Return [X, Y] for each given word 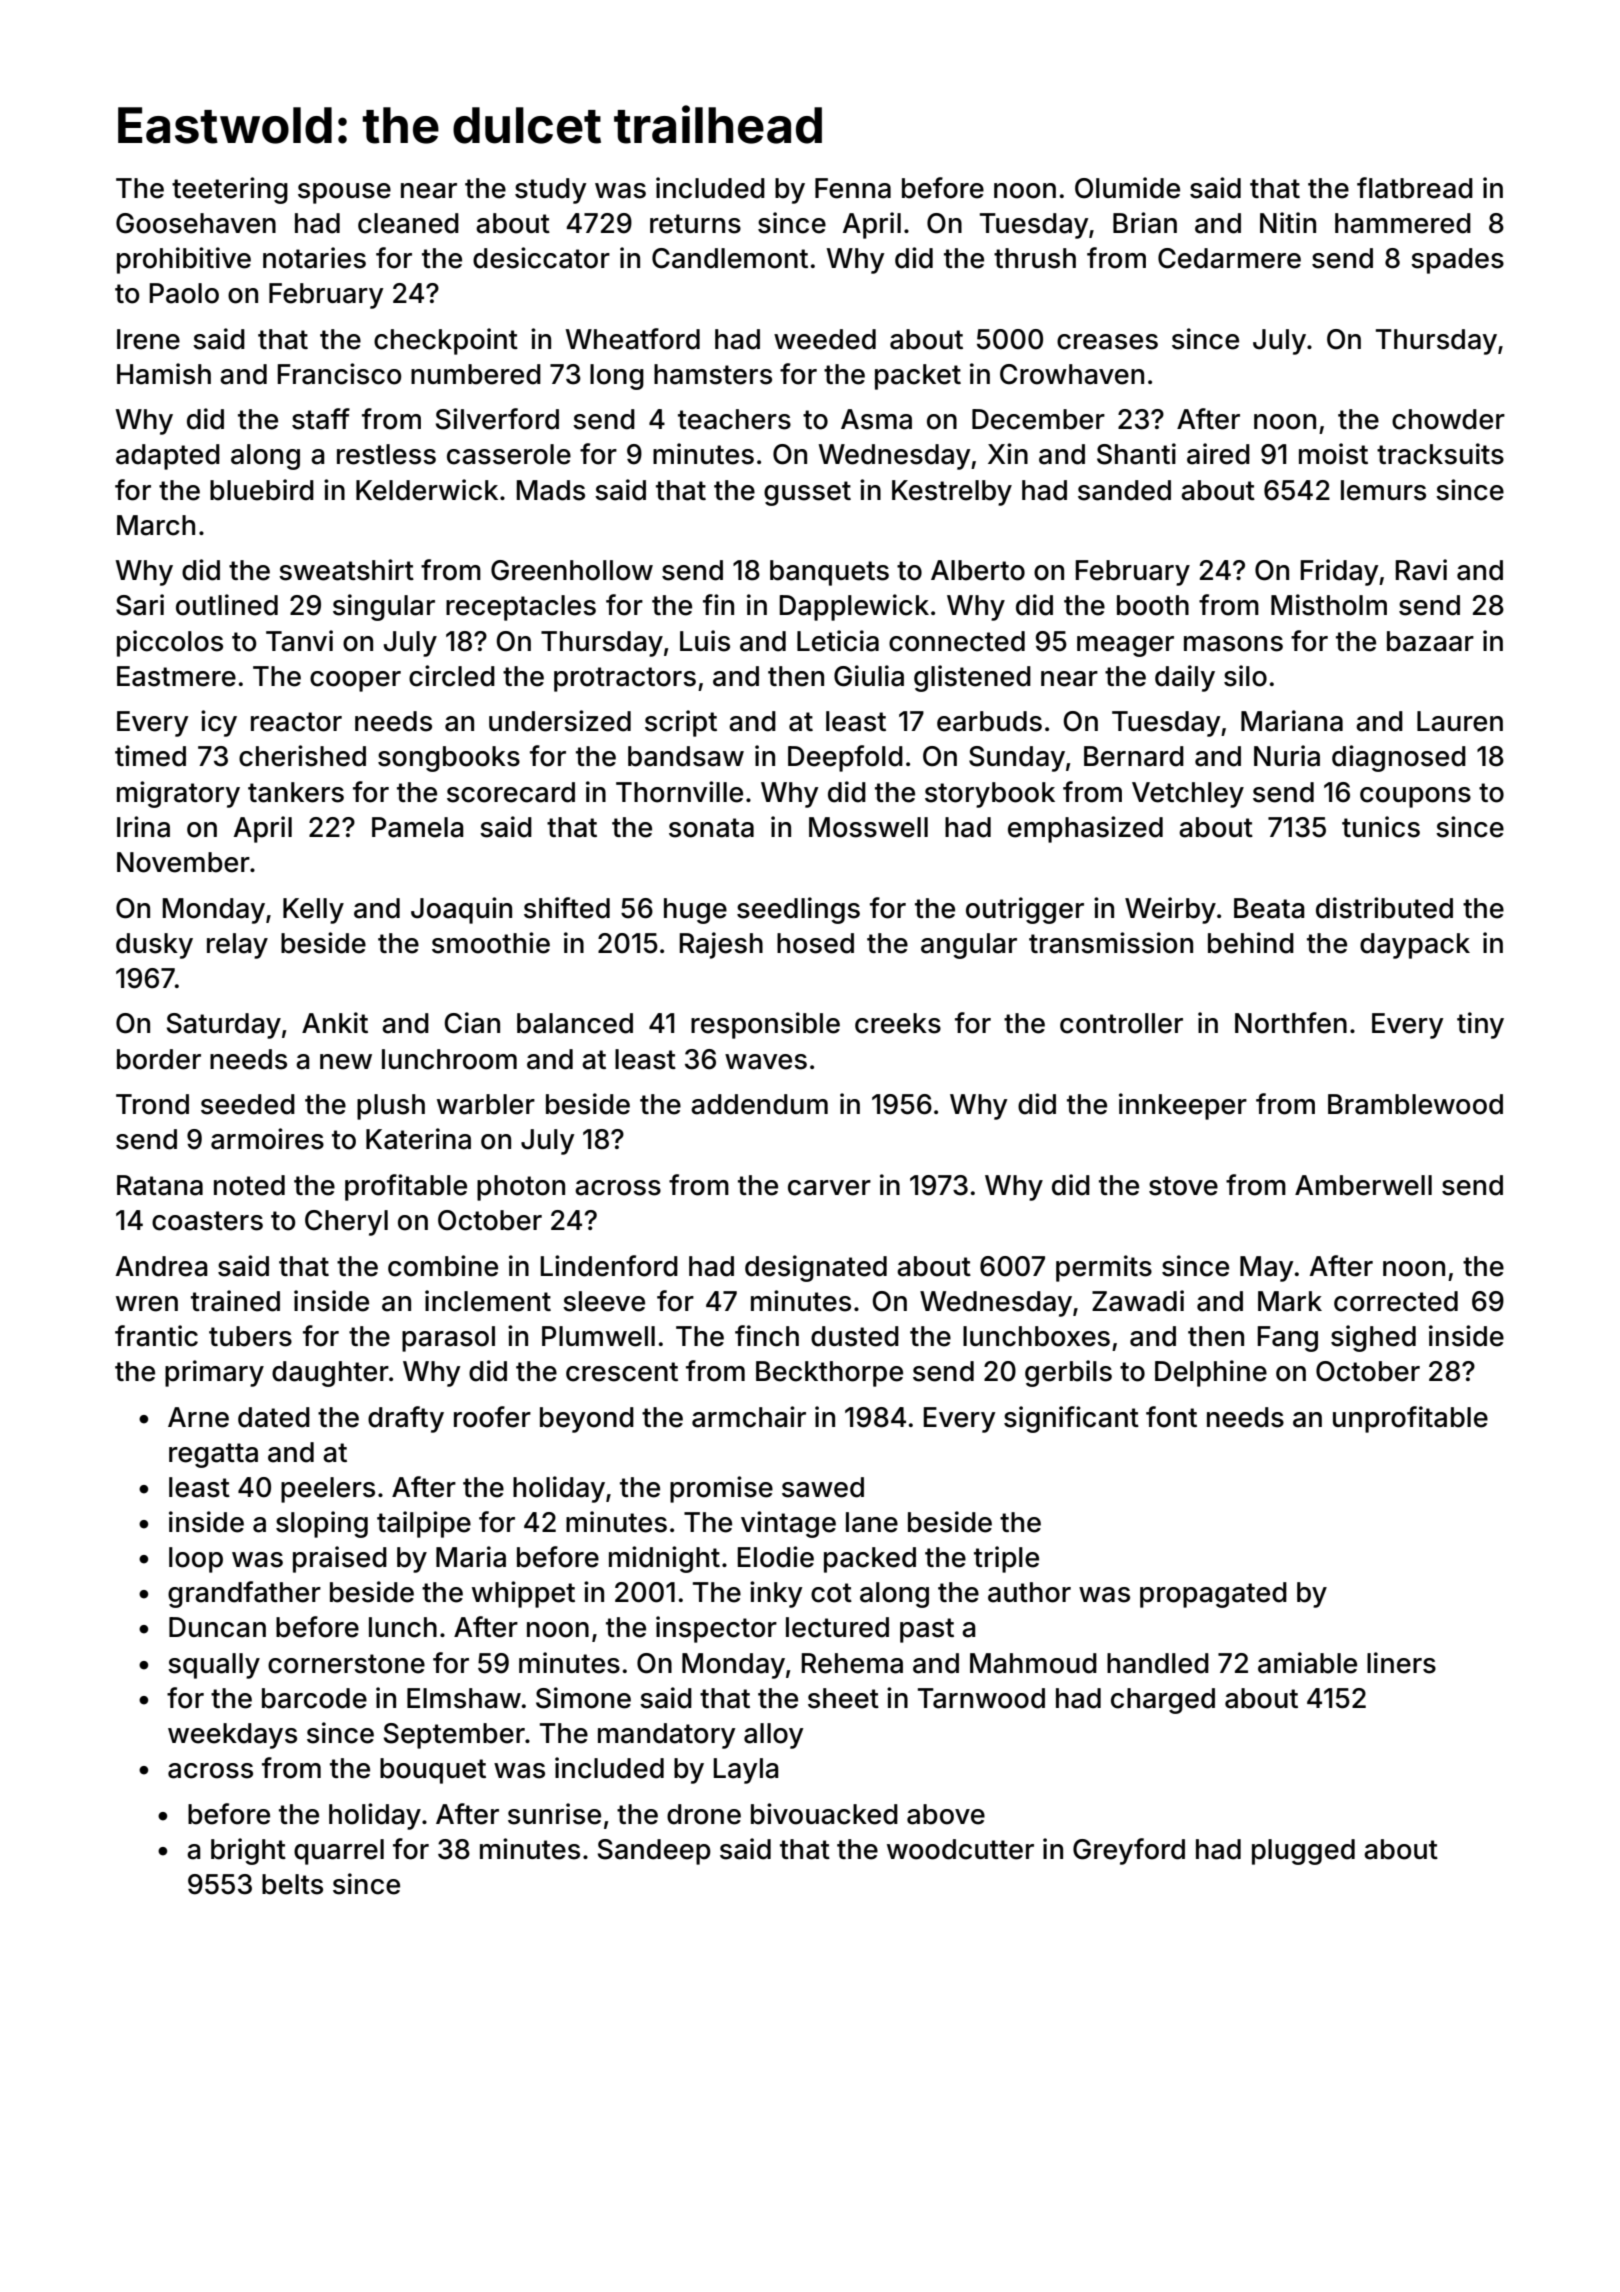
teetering [230, 190]
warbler [486, 1104]
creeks [898, 1023]
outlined [227, 605]
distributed [1384, 908]
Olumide [1127, 188]
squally [214, 1666]
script [681, 723]
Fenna [853, 188]
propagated [1213, 1595]
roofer [492, 1417]
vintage [788, 1524]
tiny [1480, 1025]
